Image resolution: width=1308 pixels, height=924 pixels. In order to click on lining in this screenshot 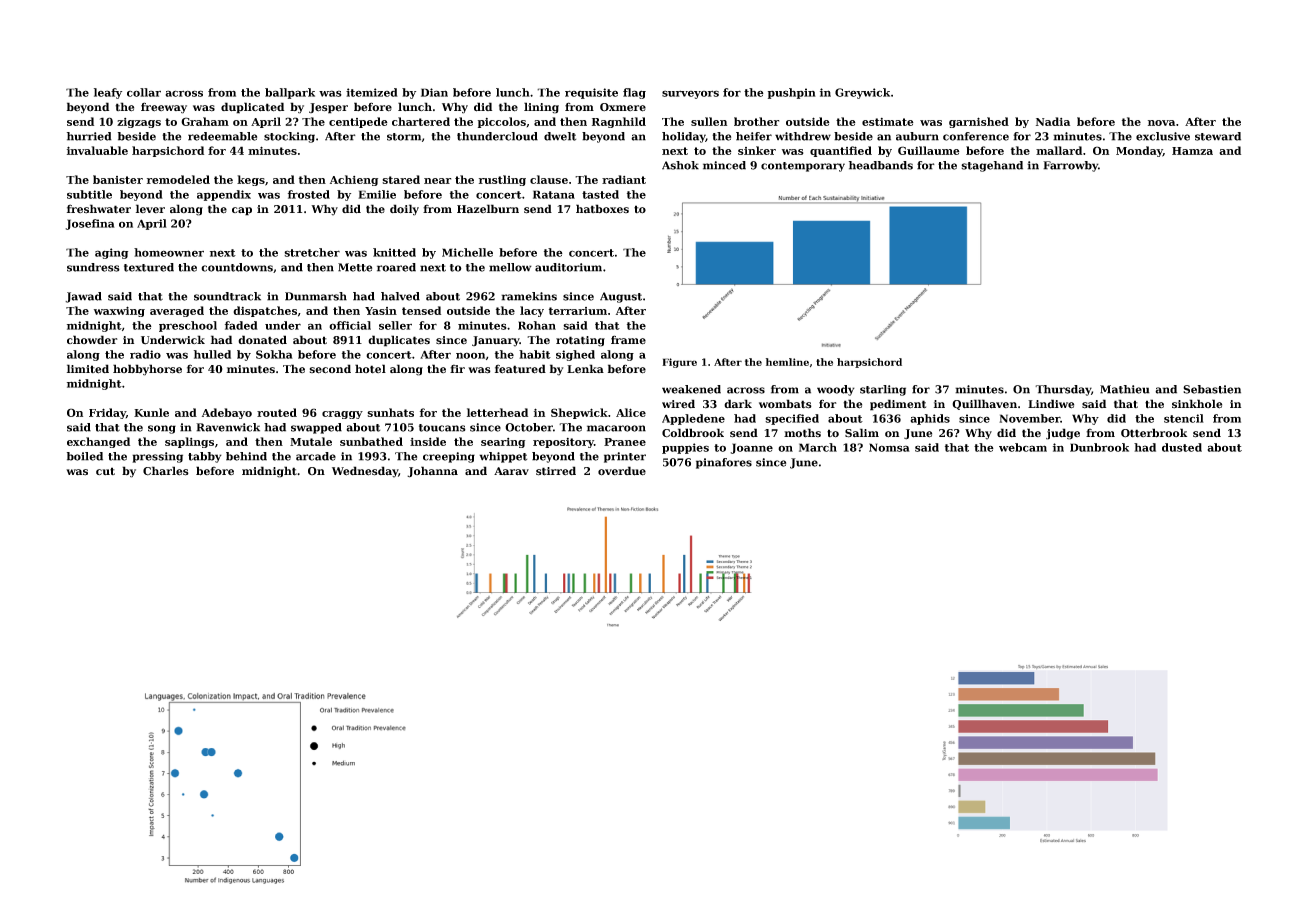, I will do `click(541, 108)`.
